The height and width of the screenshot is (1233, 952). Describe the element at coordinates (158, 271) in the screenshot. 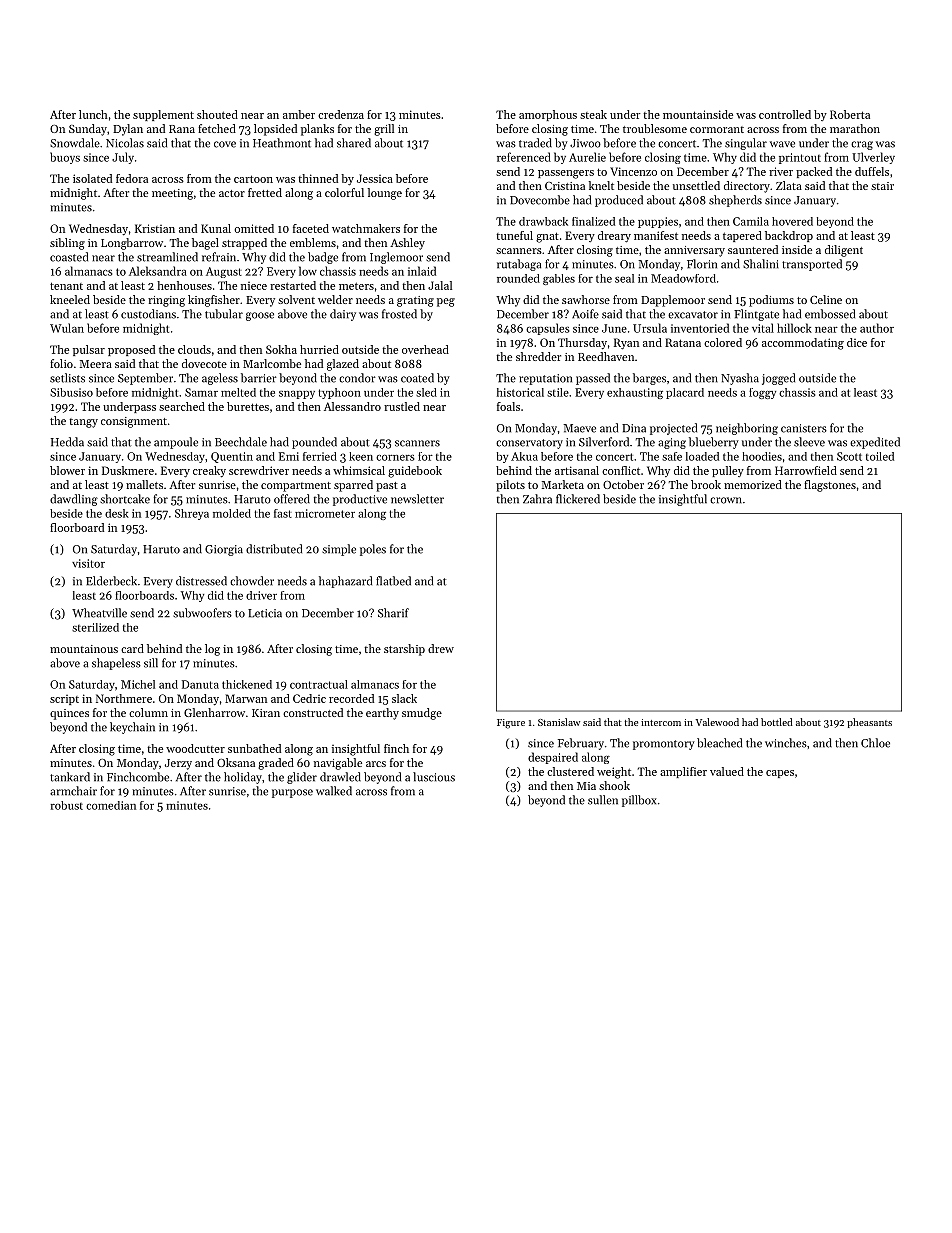

I see `Aleksandra` at that location.
